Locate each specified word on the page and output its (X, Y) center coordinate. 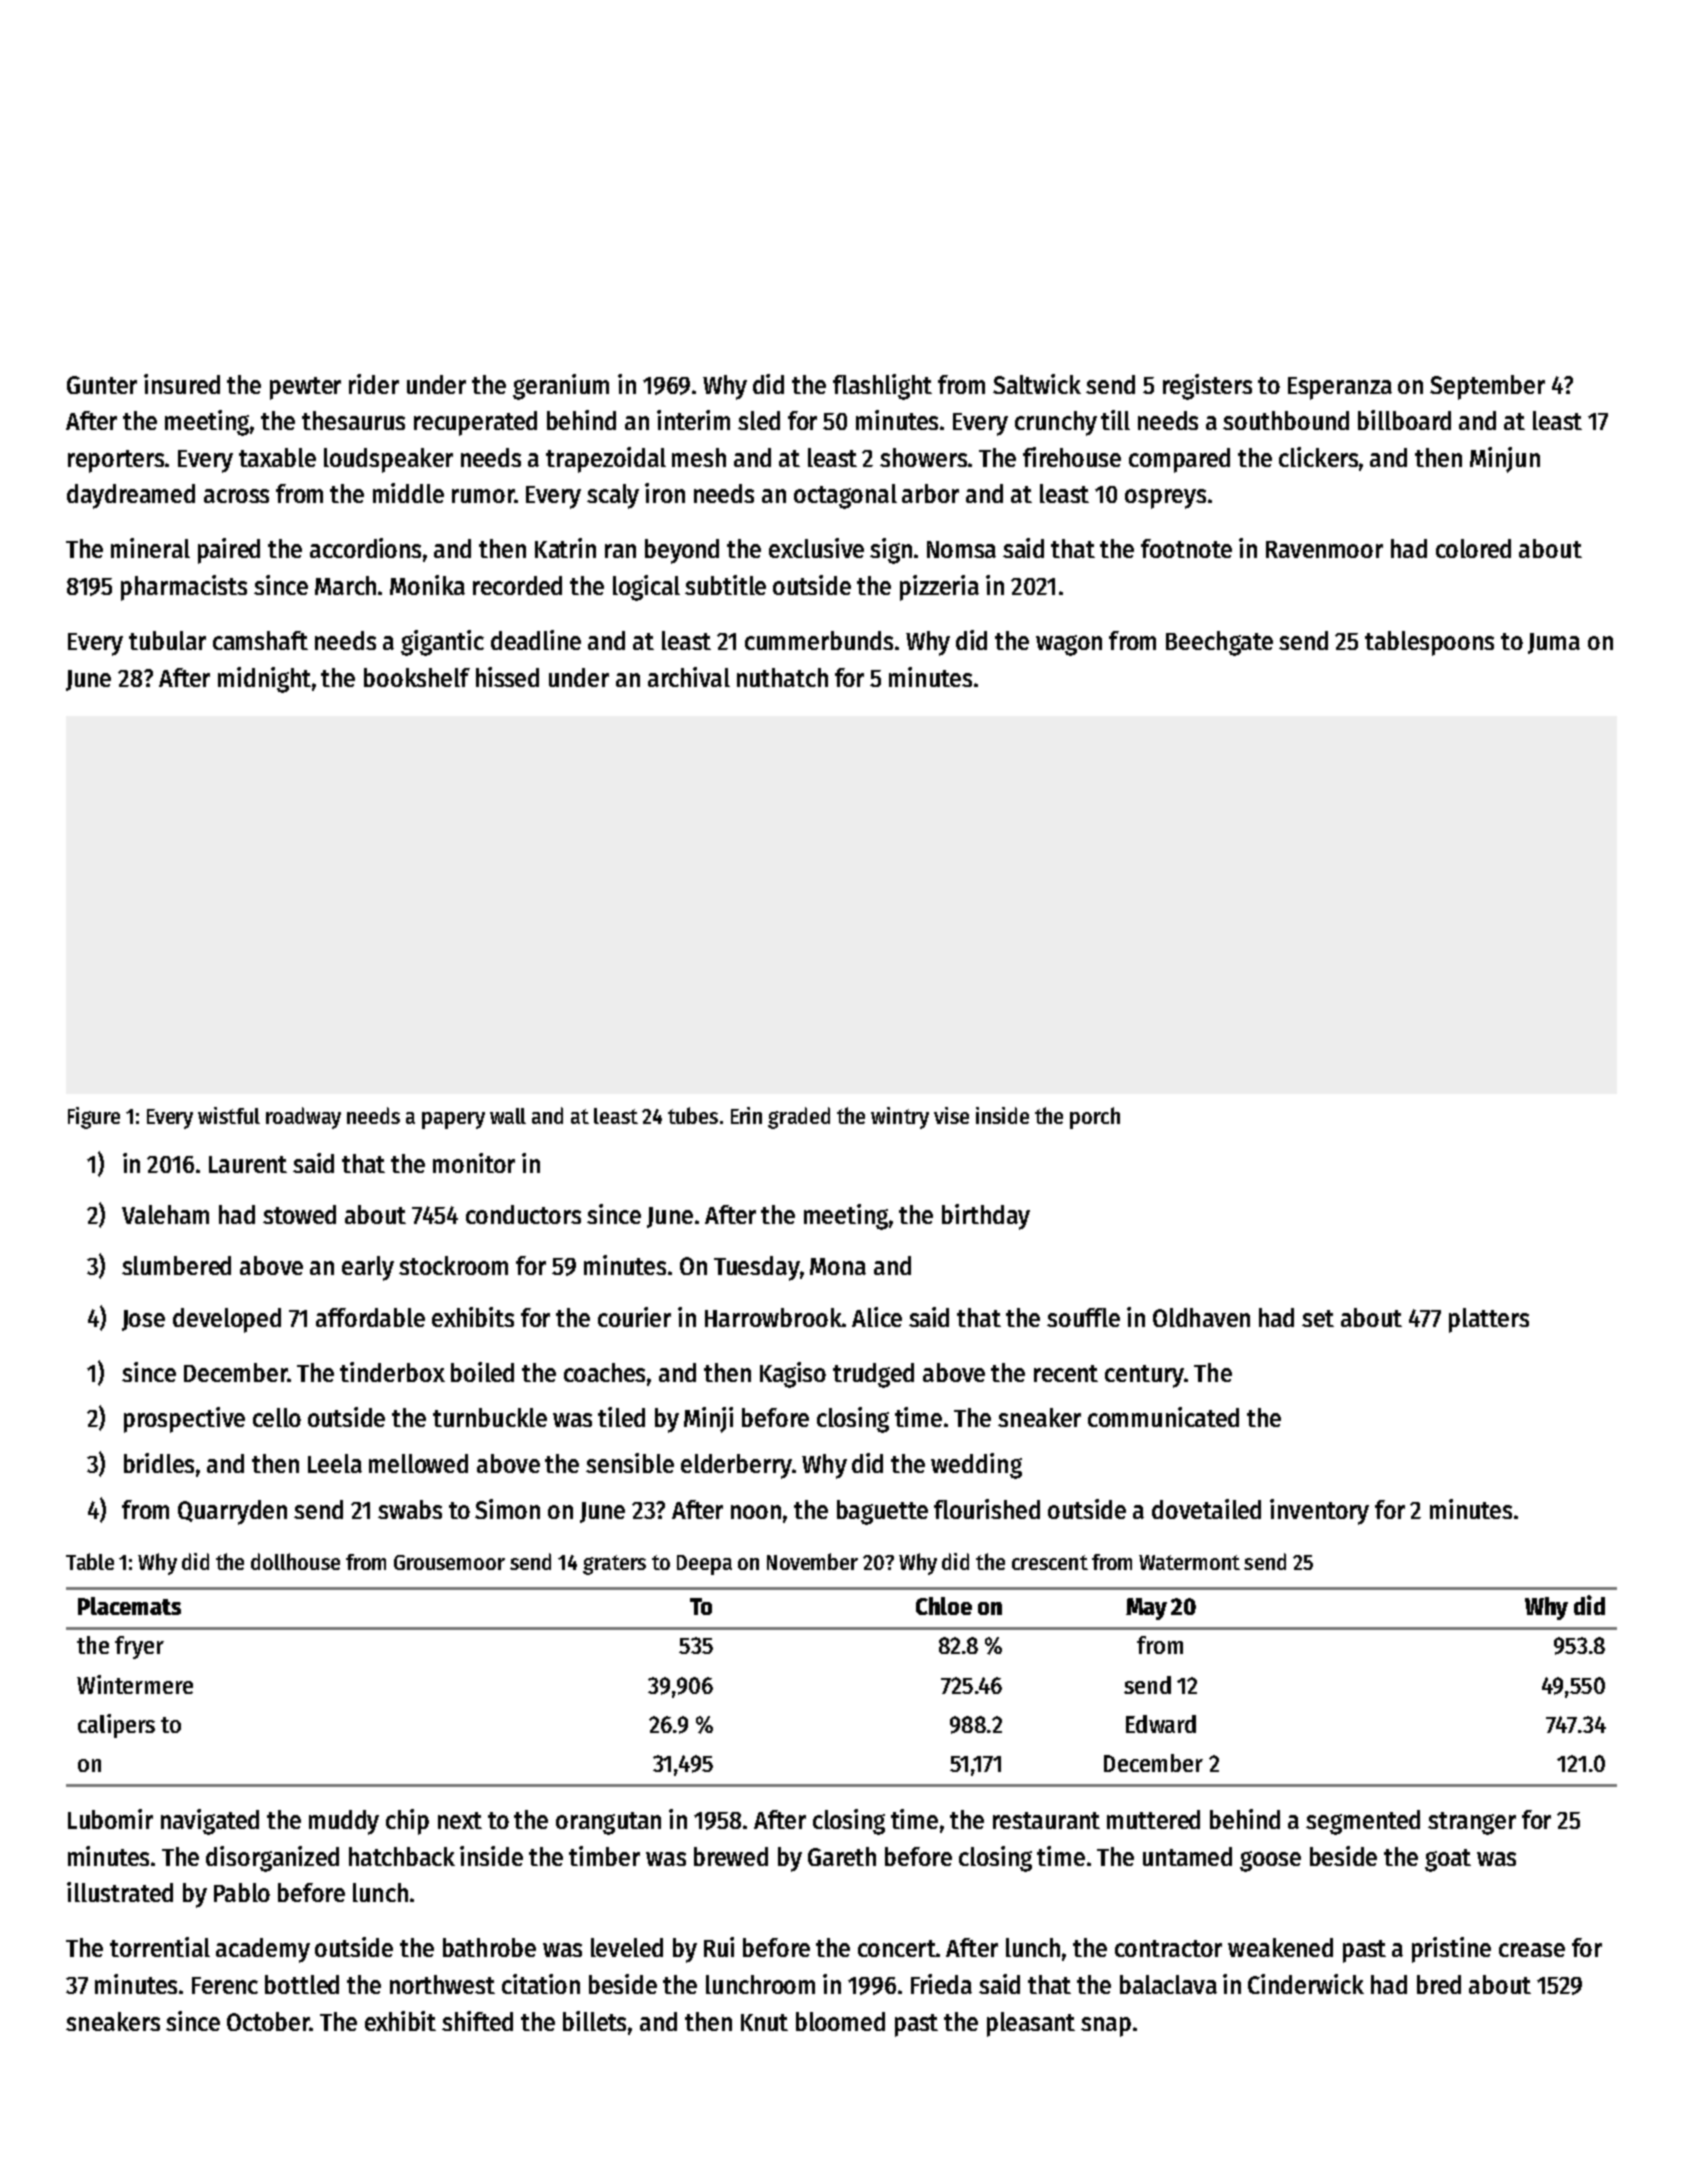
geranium (561, 387)
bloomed (840, 2021)
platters (1489, 1320)
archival (689, 677)
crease (1532, 1950)
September (1487, 387)
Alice (877, 1317)
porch (1095, 1118)
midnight (264, 680)
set (1318, 1318)
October (268, 2021)
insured (182, 384)
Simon (507, 1509)
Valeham (165, 1214)
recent (1066, 1373)
